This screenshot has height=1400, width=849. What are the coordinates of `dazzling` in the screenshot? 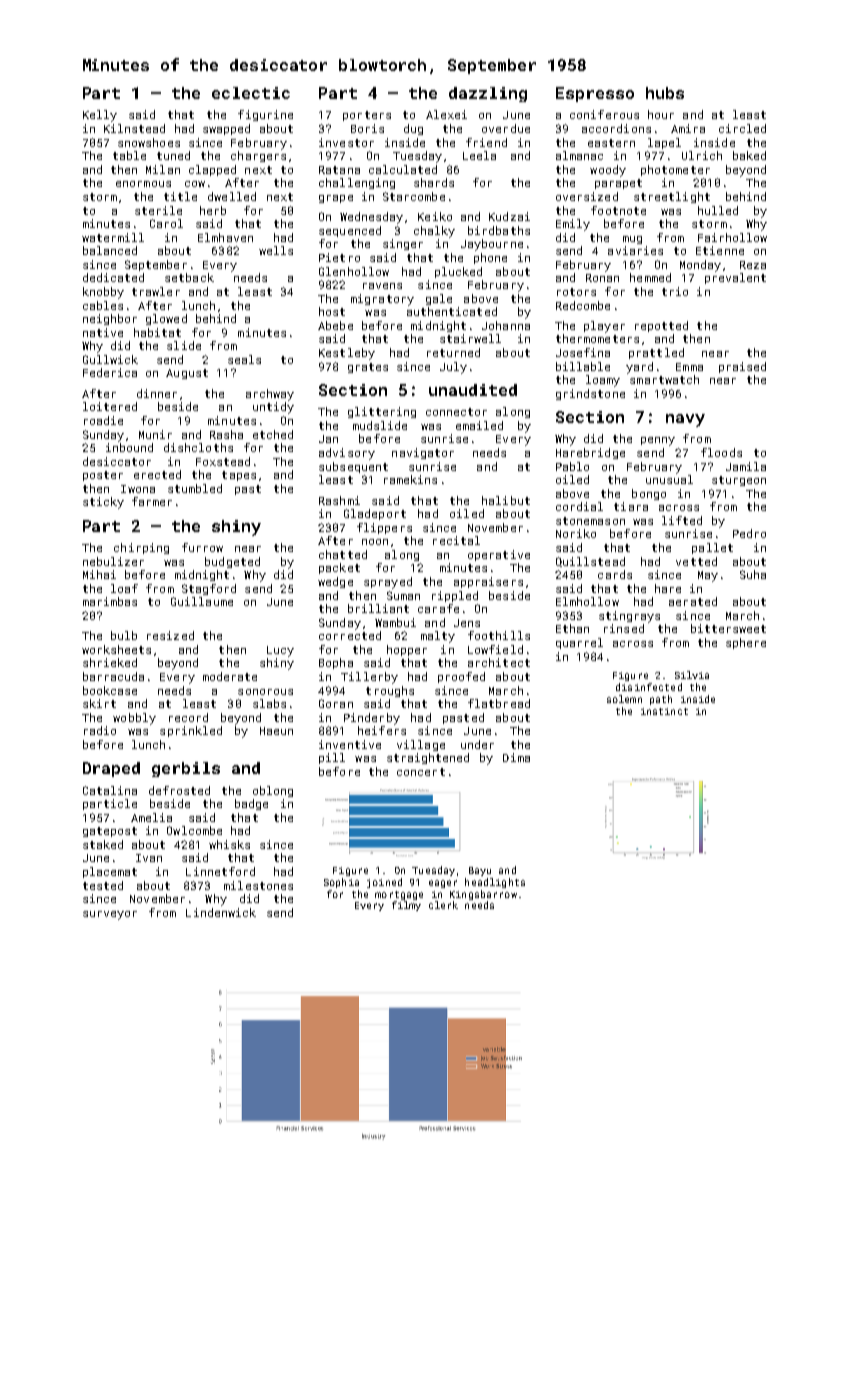 It's located at (488, 94).
